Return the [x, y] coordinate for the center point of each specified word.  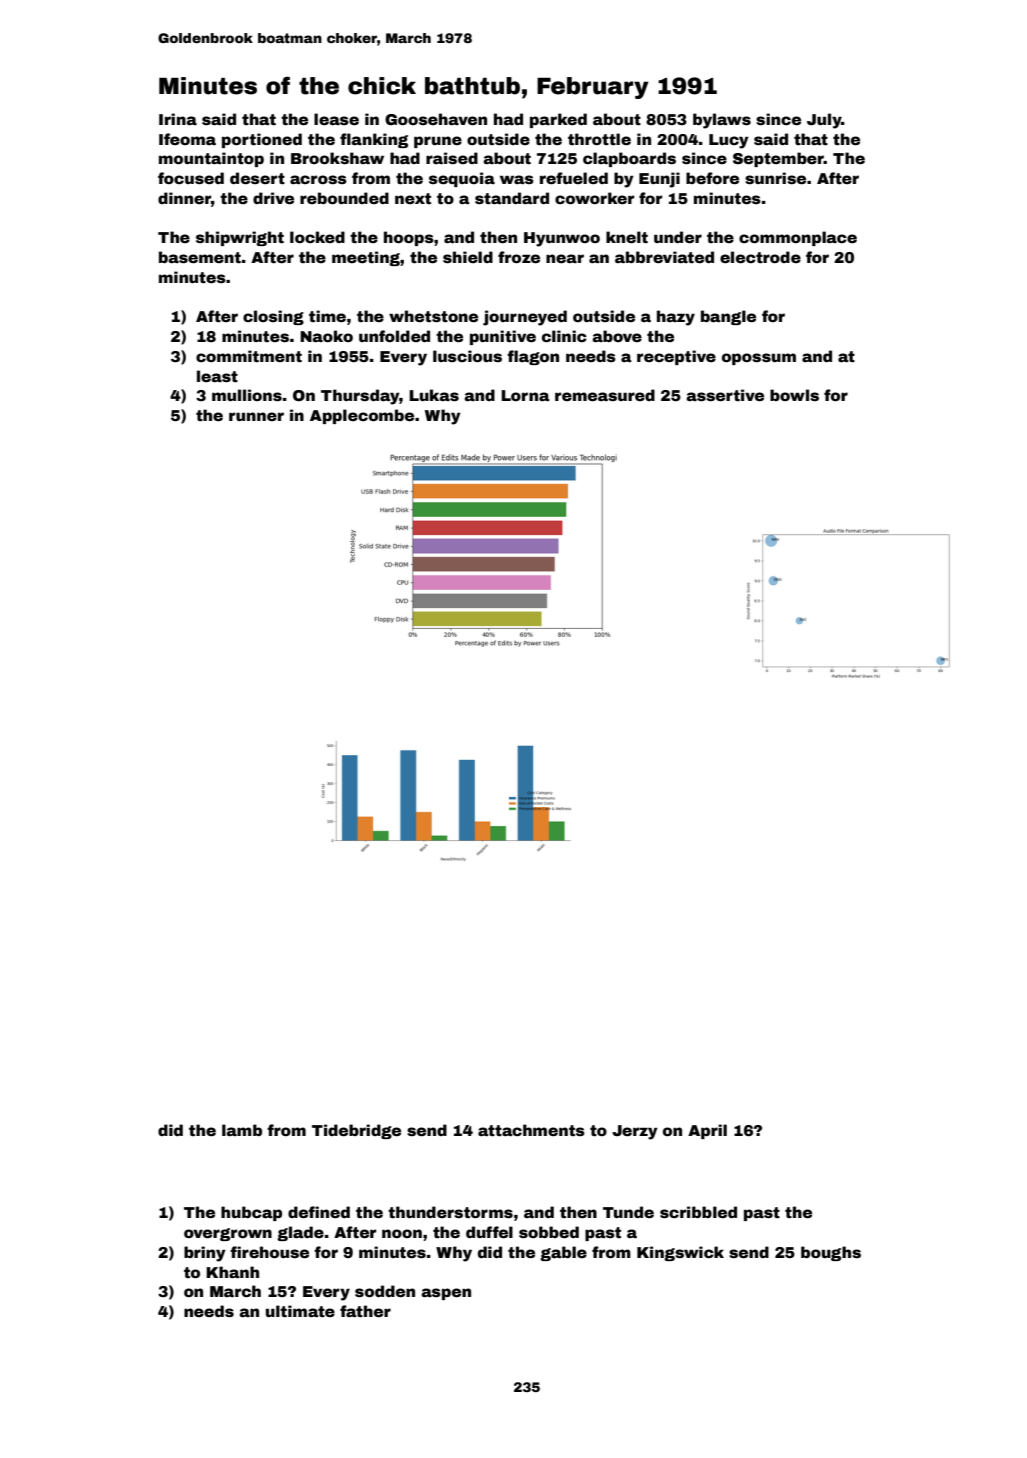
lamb [242, 1130]
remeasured [605, 395]
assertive [725, 395]
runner [256, 416]
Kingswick [680, 1253]
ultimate [300, 1311]
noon [402, 1233]
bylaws [722, 121]
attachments [531, 1130]
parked [558, 120]
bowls [794, 395]
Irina [178, 119]
